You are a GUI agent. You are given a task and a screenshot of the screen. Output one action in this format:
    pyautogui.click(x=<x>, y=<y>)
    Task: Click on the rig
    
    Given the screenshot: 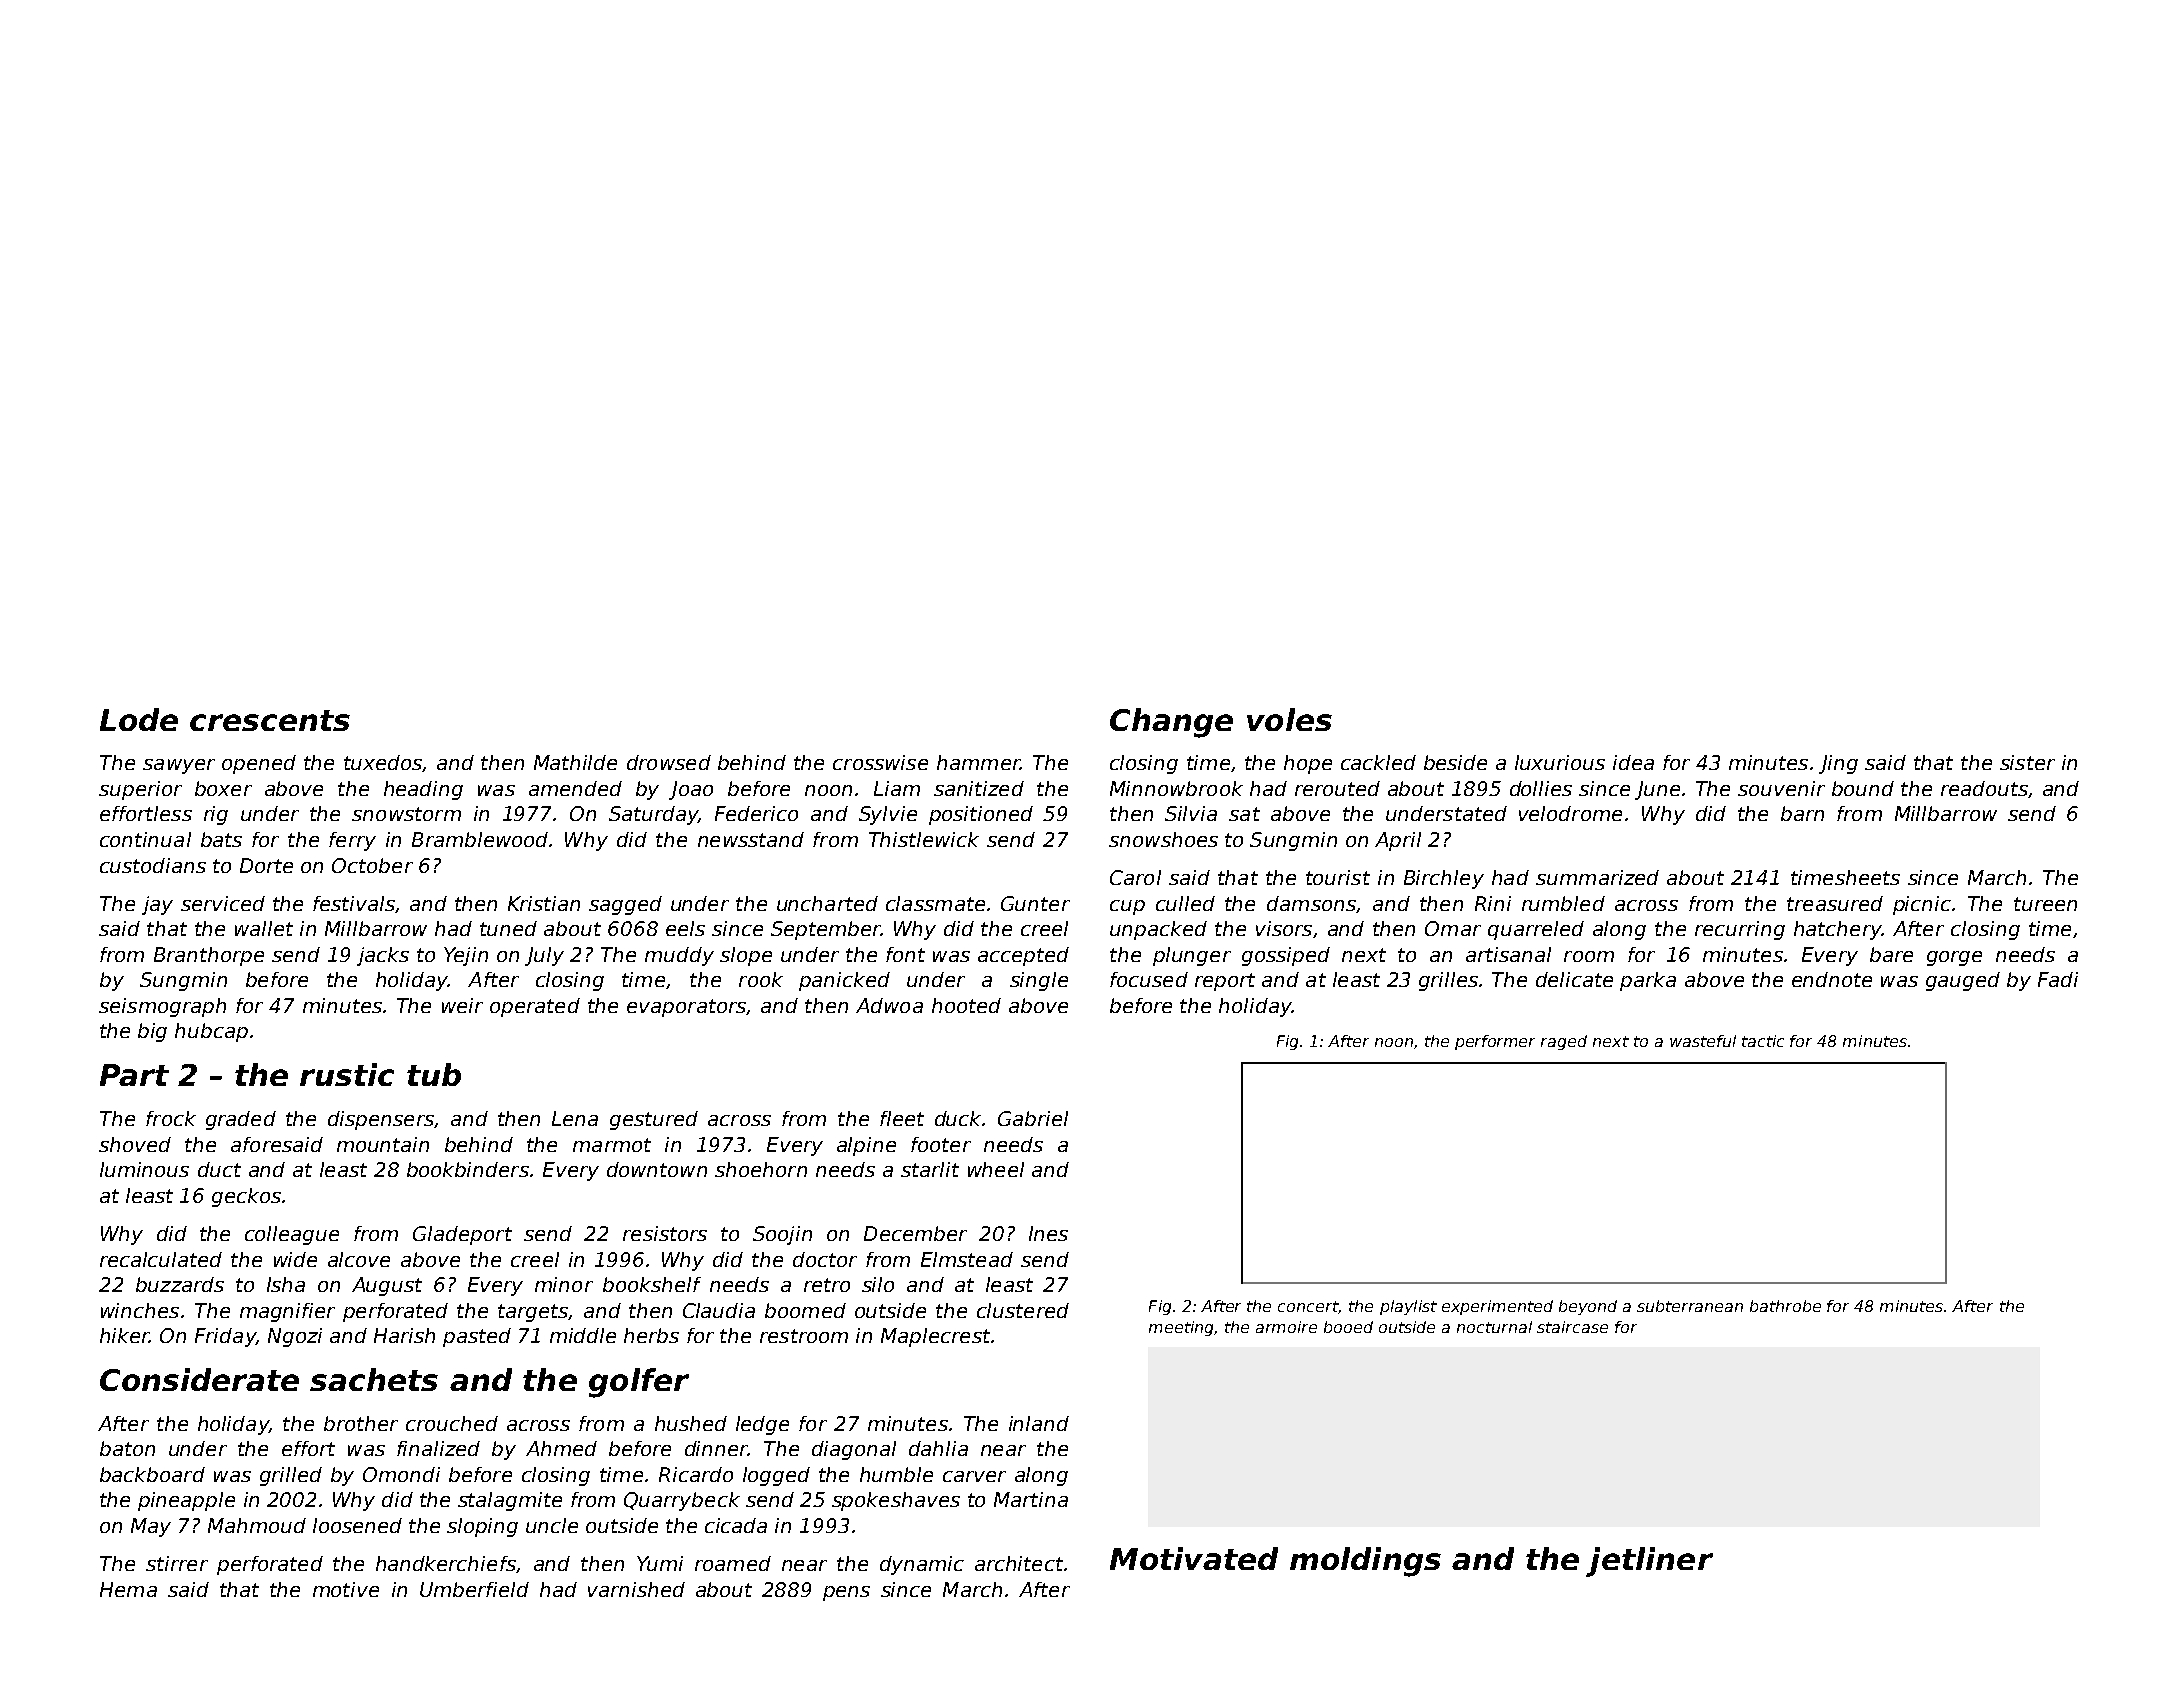 What is the action you would take?
    pyautogui.click(x=216, y=815)
